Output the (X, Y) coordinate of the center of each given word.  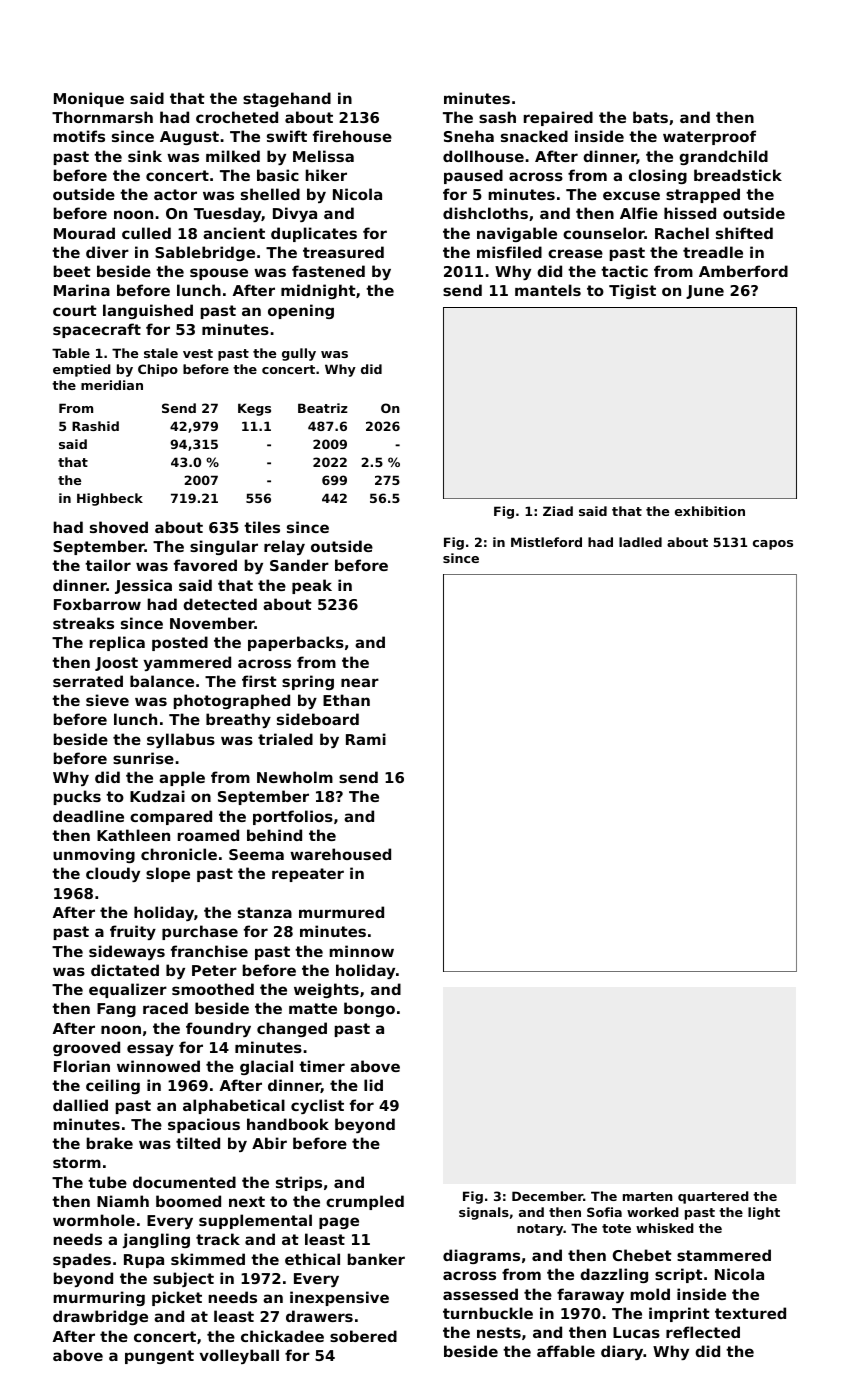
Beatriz (323, 408)
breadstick (738, 175)
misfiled (509, 252)
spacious (204, 1125)
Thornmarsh (102, 117)
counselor (604, 233)
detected (220, 604)
